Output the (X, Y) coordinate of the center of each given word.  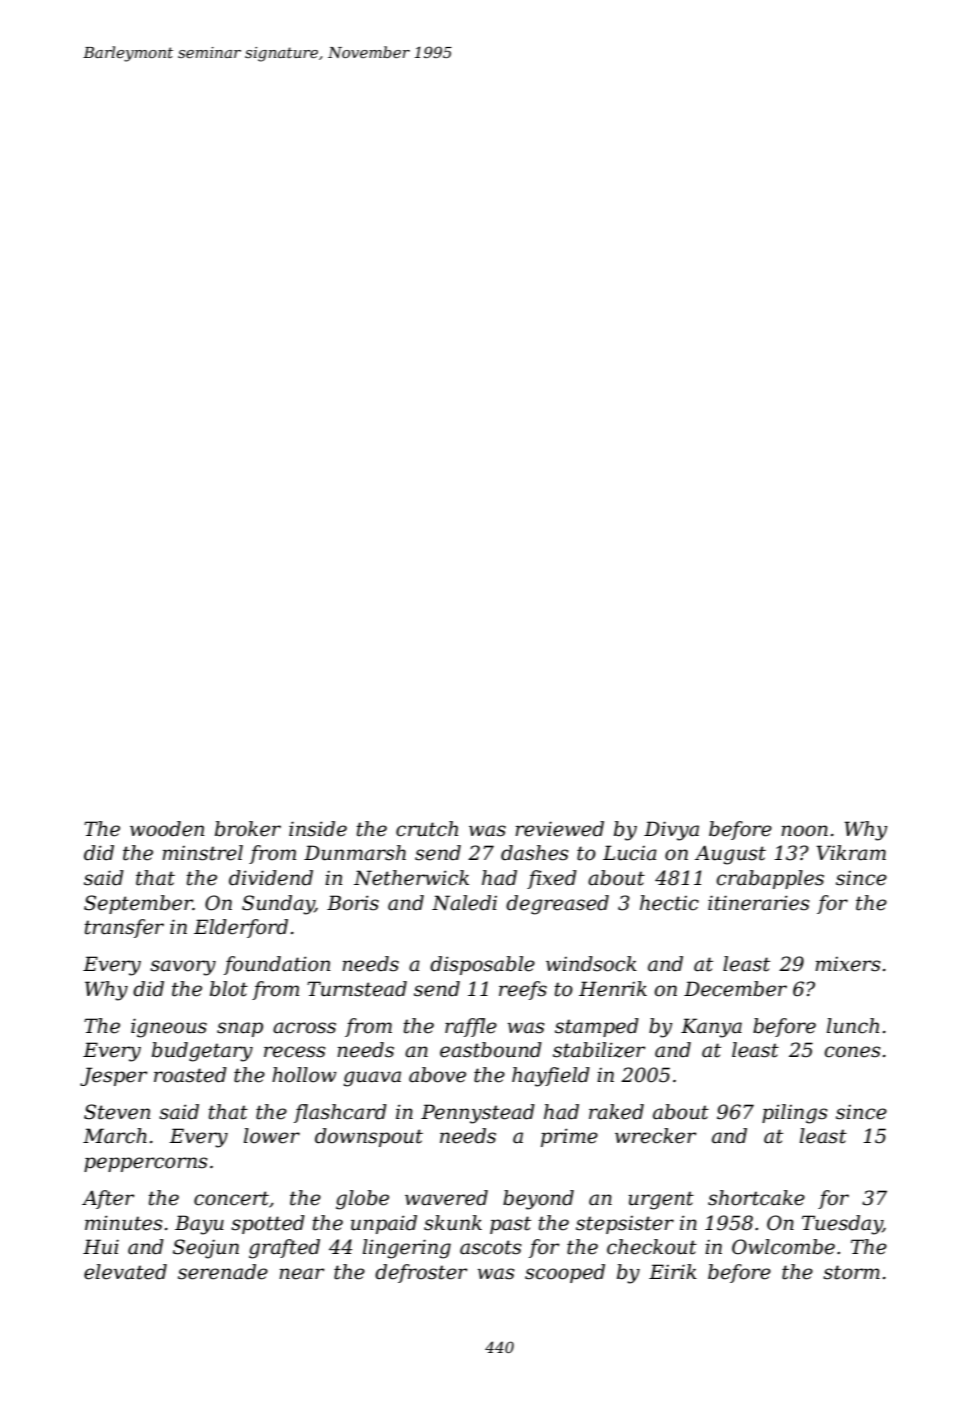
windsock (591, 964)
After (108, 1199)
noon (804, 831)
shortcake (756, 1198)
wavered (446, 1198)
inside (318, 829)
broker (248, 829)
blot (229, 989)
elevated (125, 1272)
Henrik (613, 989)
